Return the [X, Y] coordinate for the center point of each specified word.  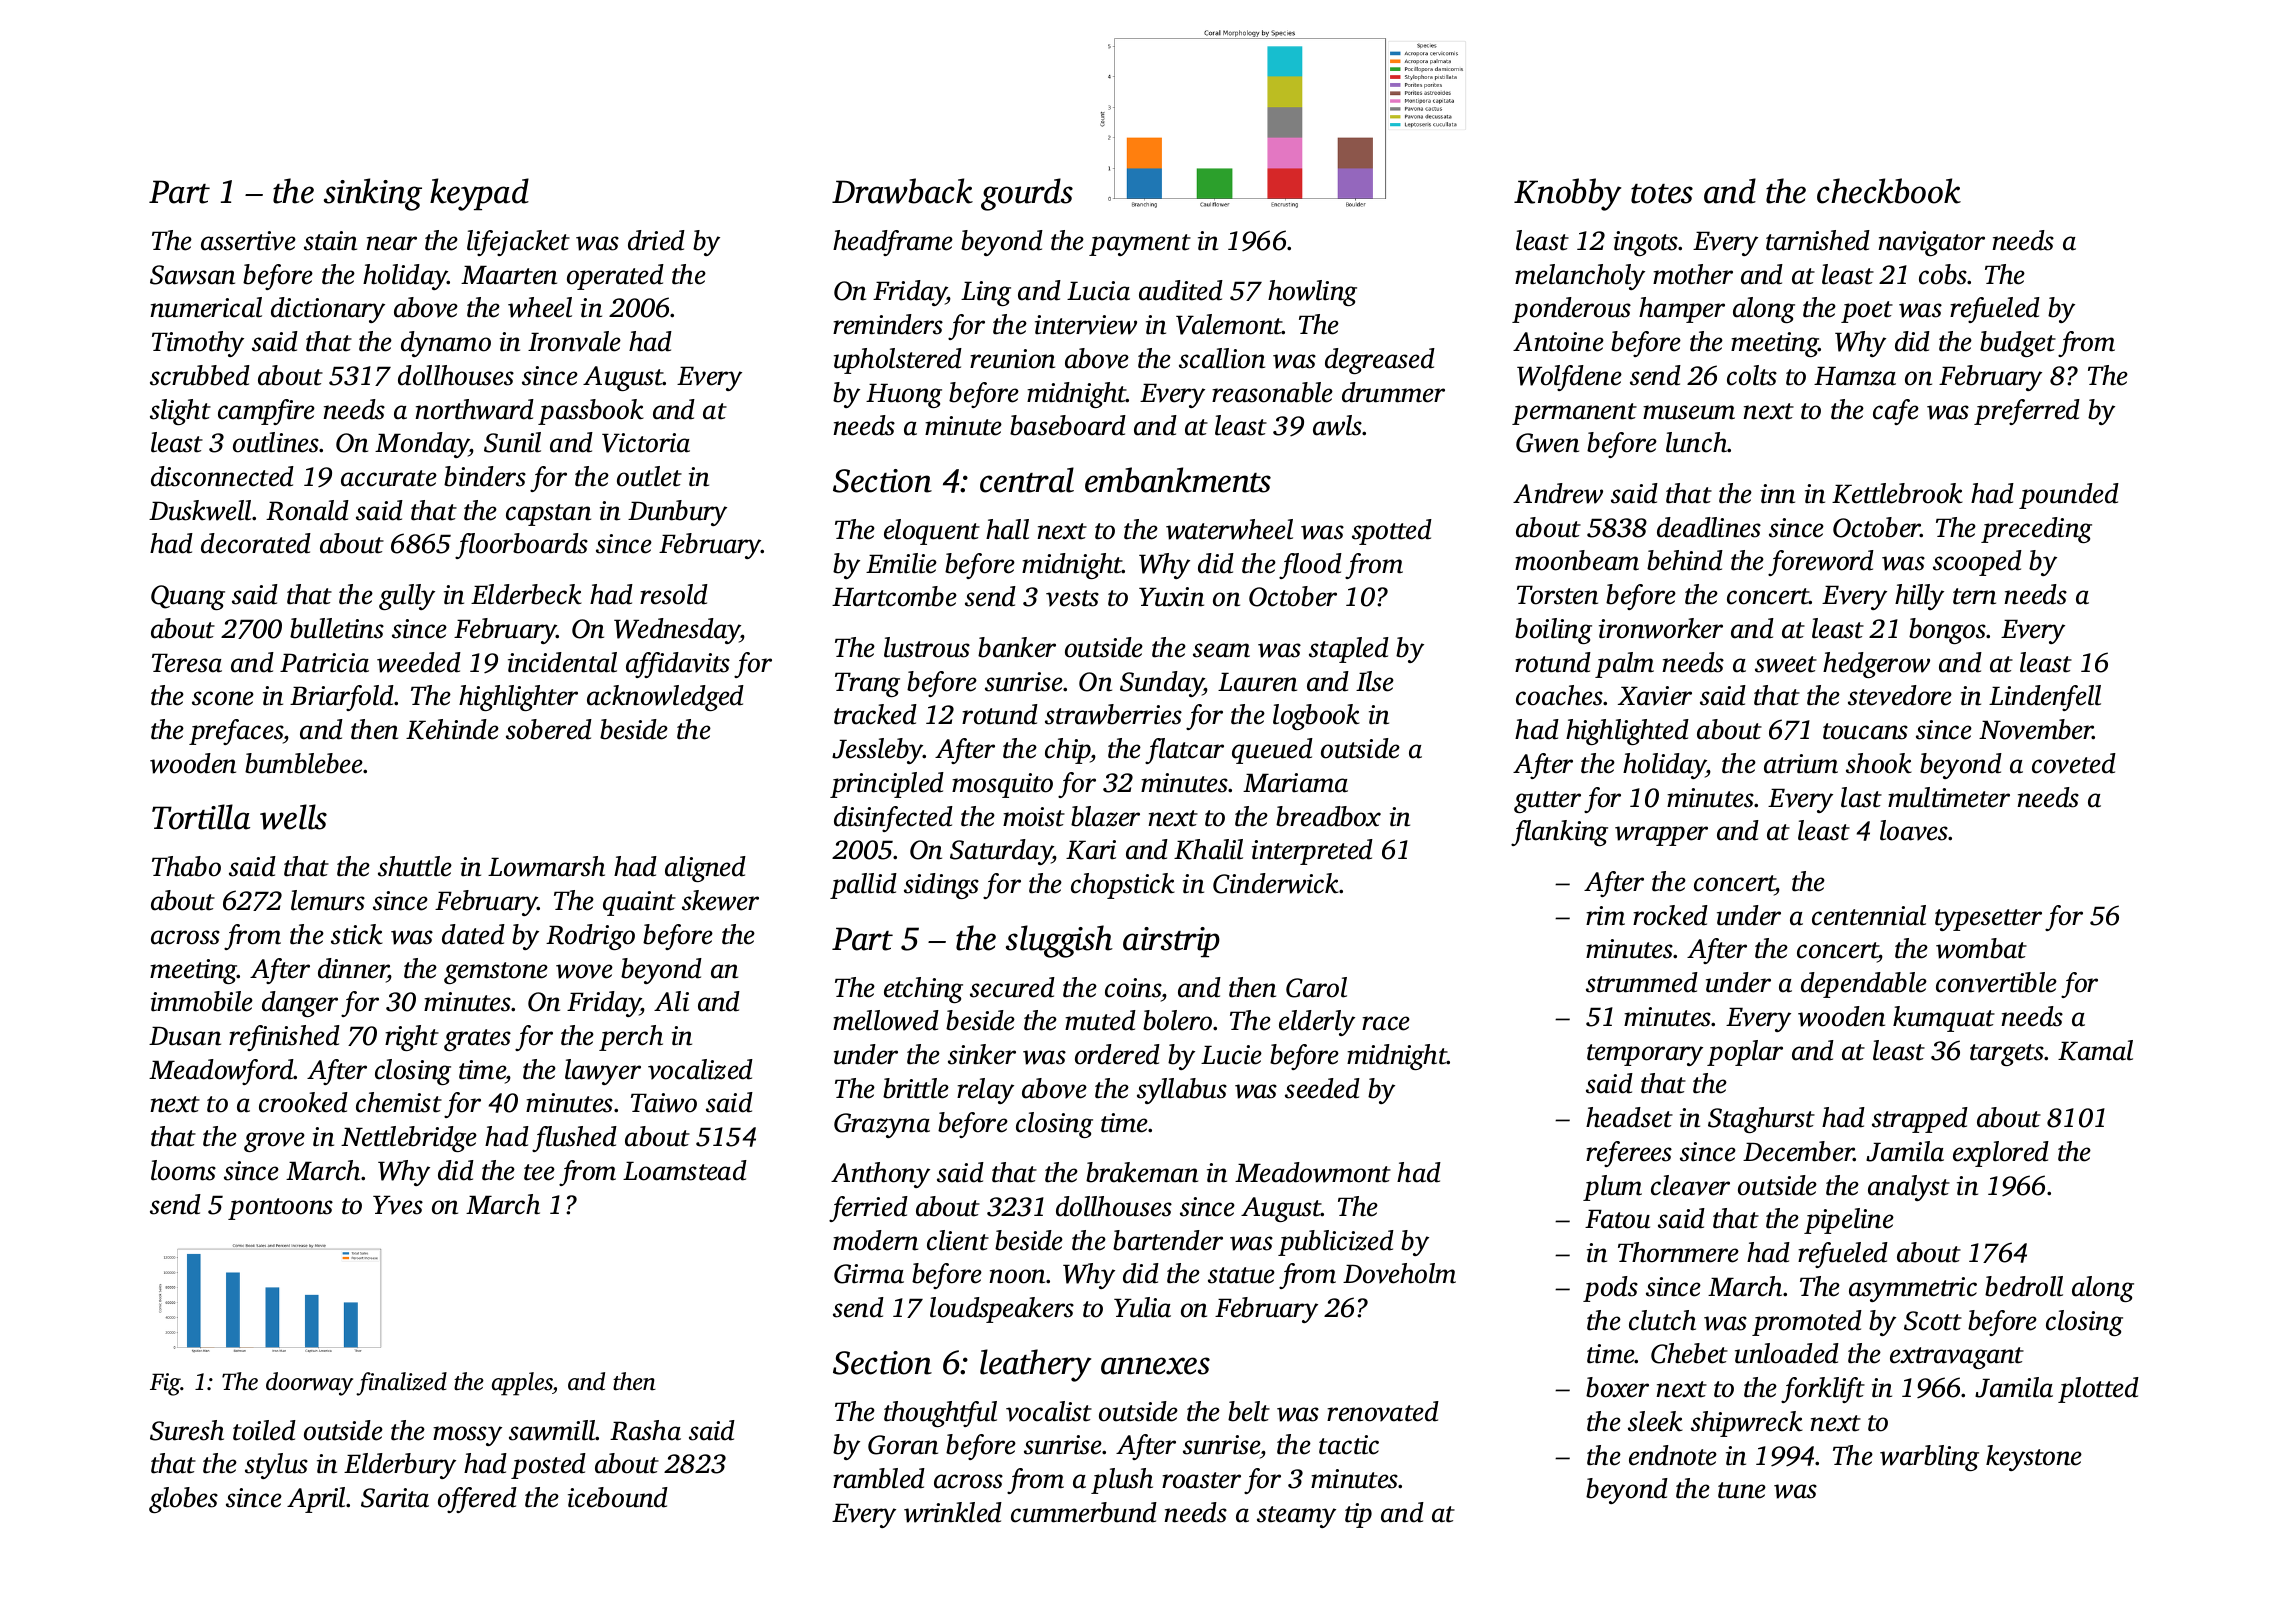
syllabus [1182, 1091]
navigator [1931, 243]
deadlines [1709, 527]
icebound [618, 1497]
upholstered [898, 361]
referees [1629, 1154]
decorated [256, 543]
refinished [284, 1038]
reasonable [1272, 392]
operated [615, 277]
